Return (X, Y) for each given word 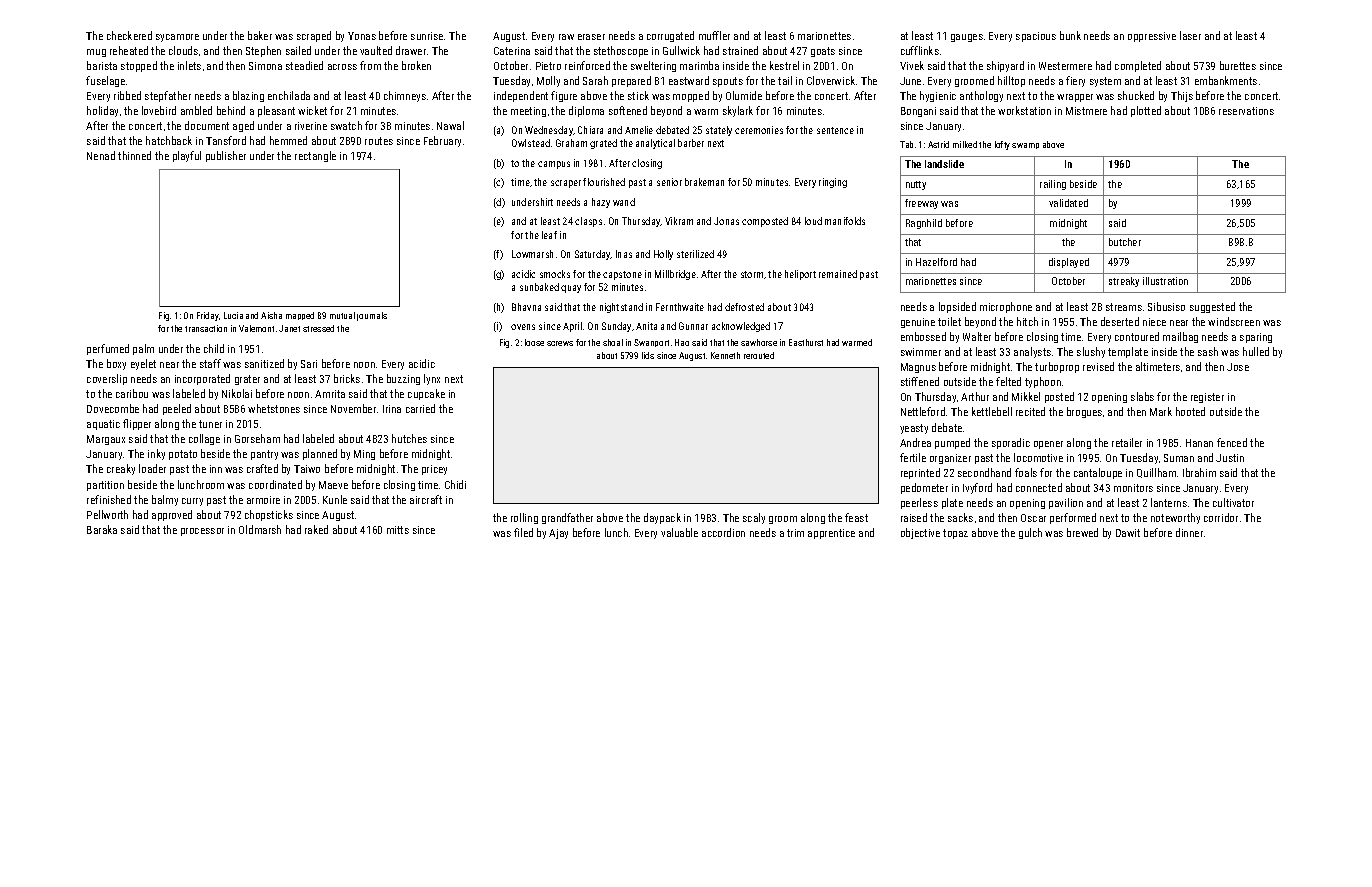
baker (260, 35)
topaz (955, 534)
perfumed (108, 349)
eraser (591, 37)
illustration (1165, 281)
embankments (1226, 80)
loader (152, 468)
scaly (754, 518)
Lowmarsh (532, 254)
